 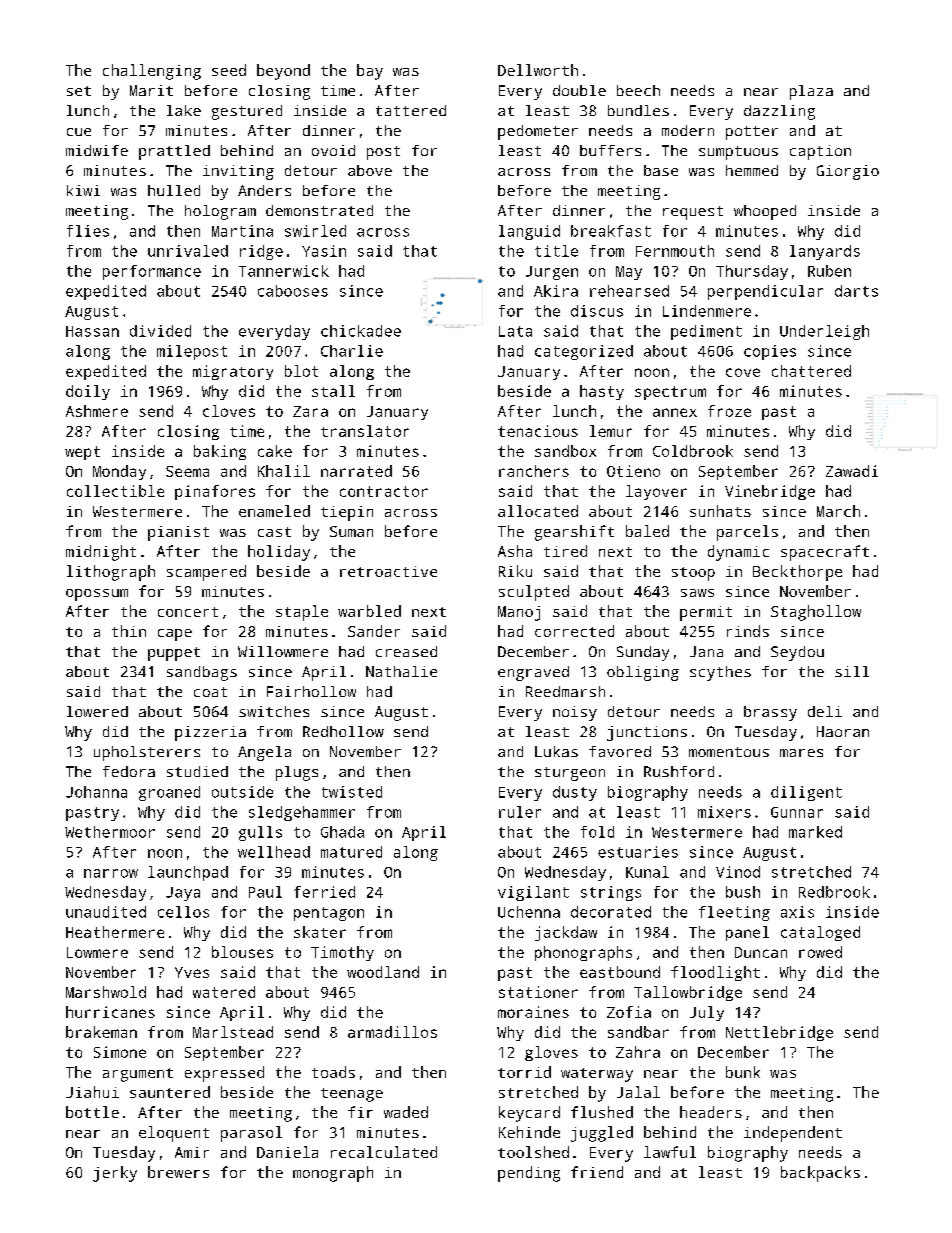 I want to click on above, so click(x=370, y=170).
